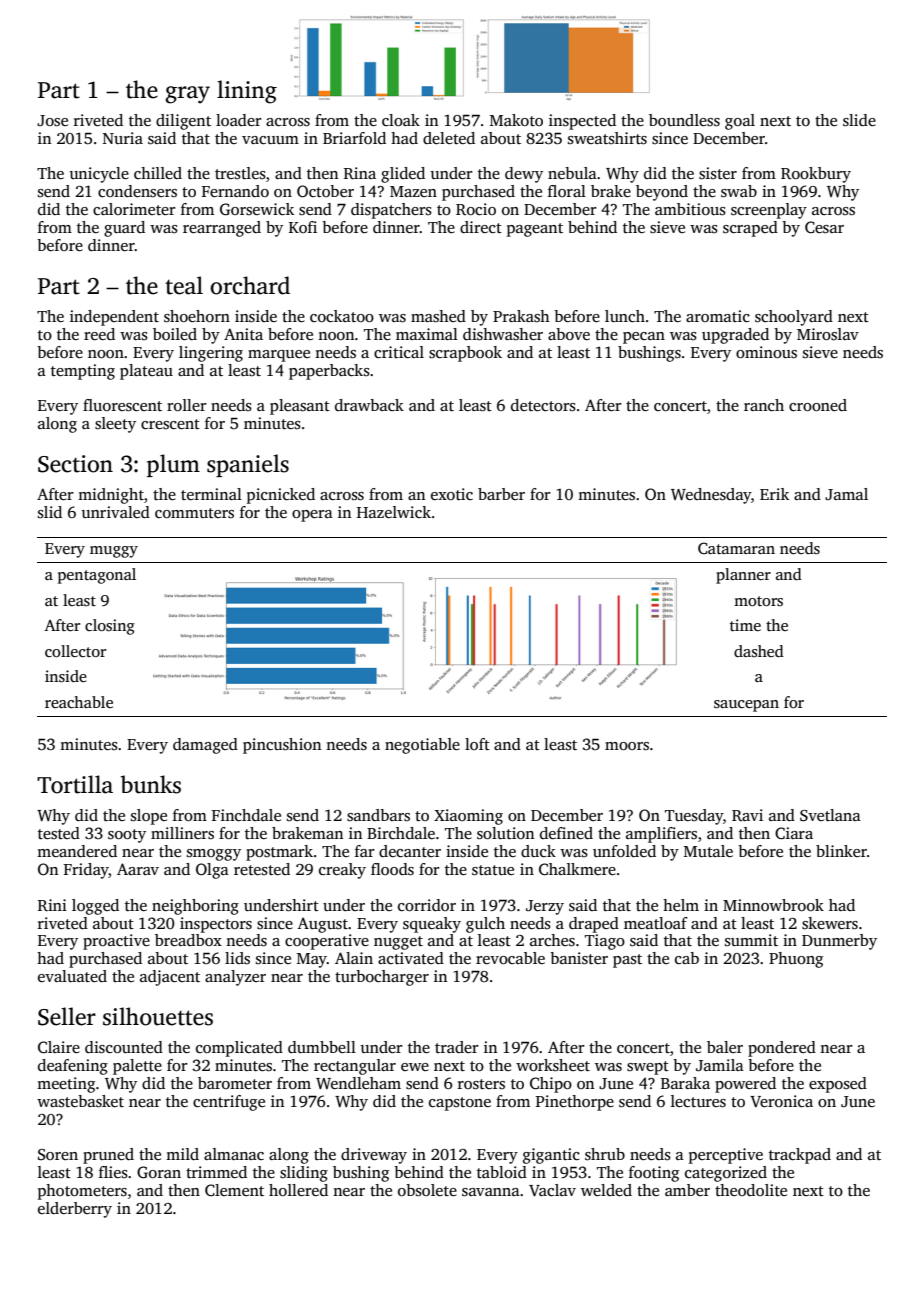 The height and width of the image is (1308, 924). What do you see at coordinates (75, 464) in the image?
I see `Section` at bounding box center [75, 464].
